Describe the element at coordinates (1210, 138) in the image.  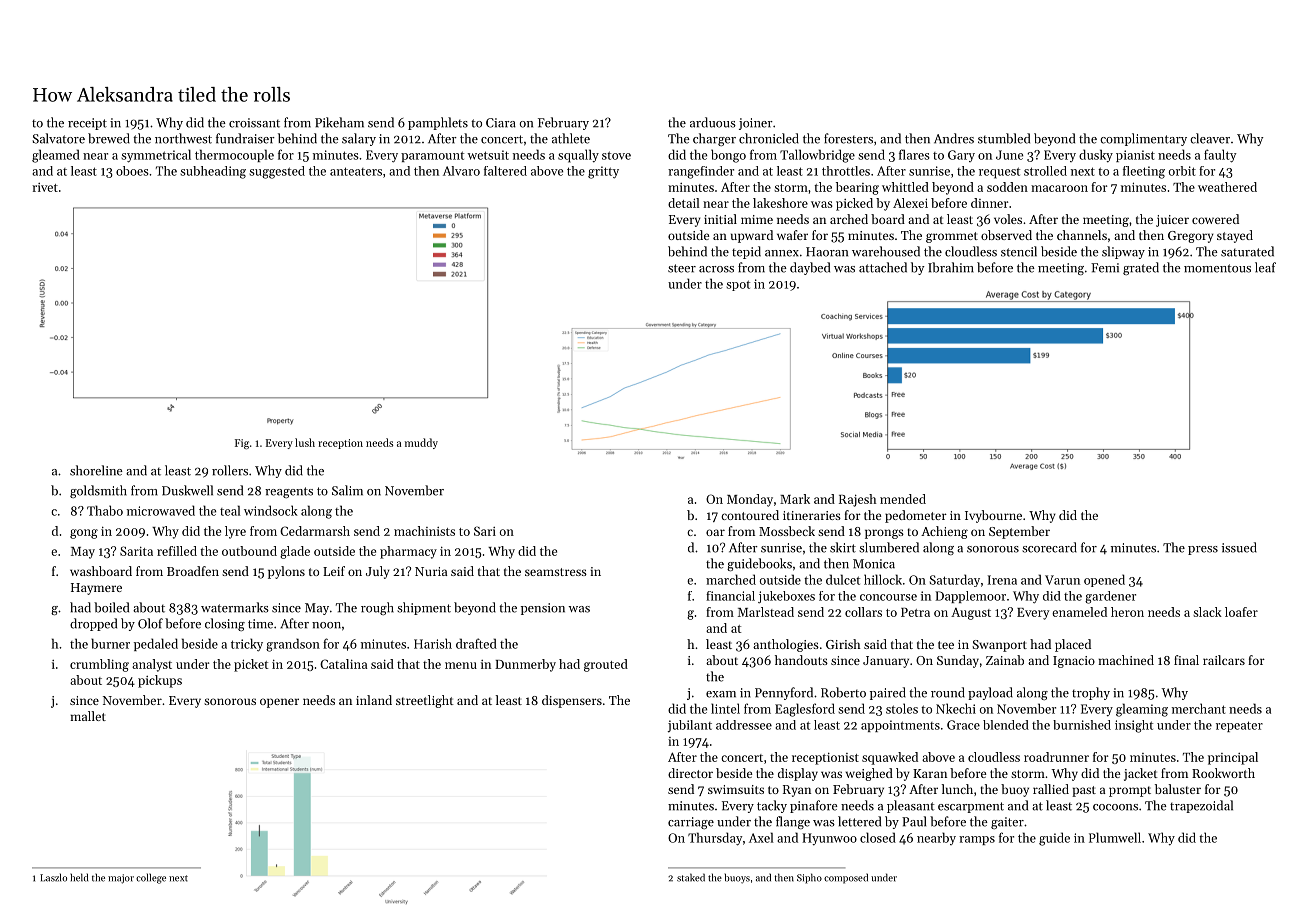
I see `cleaver` at that location.
